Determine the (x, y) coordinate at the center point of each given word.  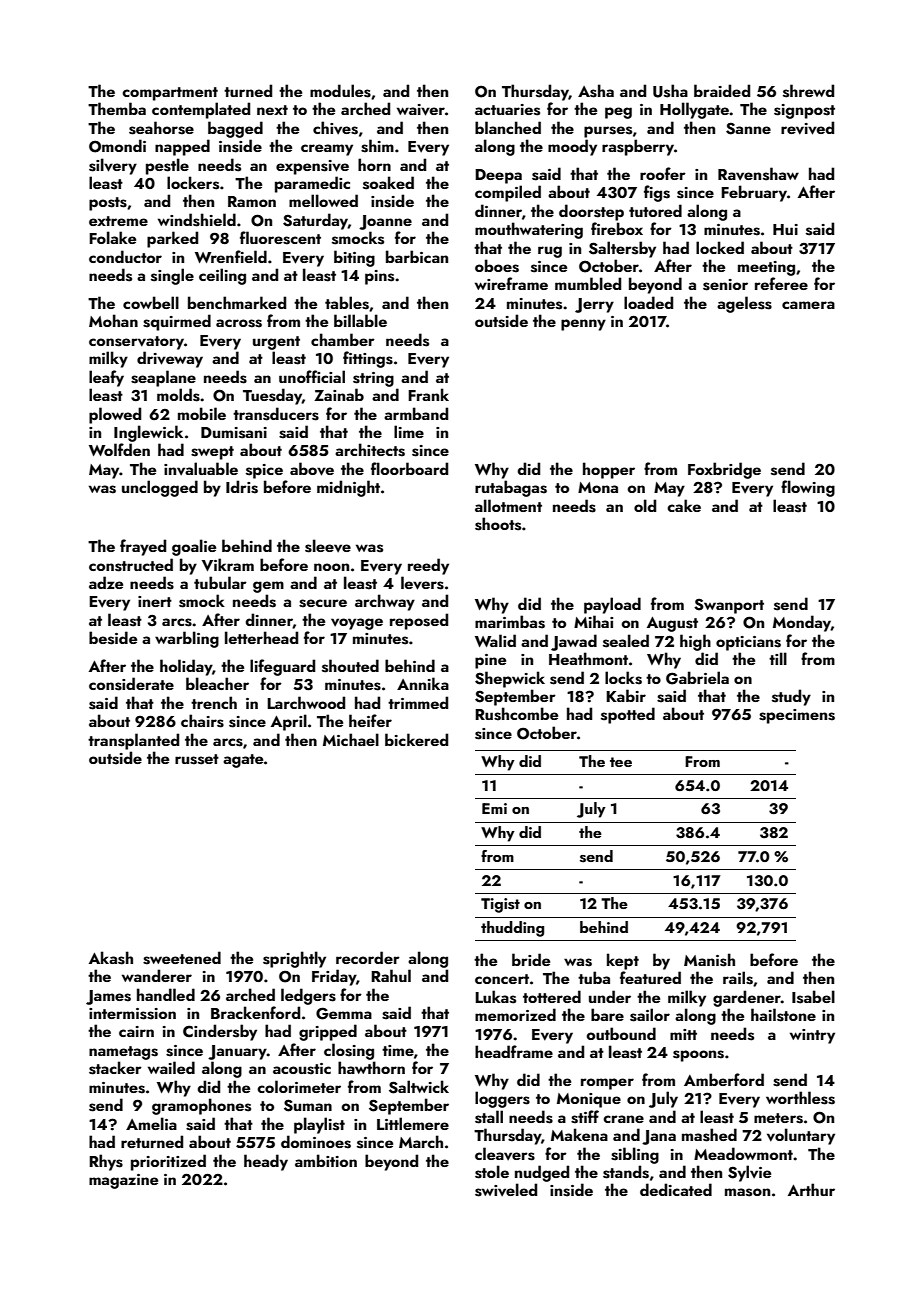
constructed (131, 565)
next (272, 110)
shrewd (808, 91)
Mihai (593, 621)
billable (360, 320)
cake (684, 505)
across (239, 323)
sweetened (182, 958)
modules (340, 91)
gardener (747, 998)
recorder (368, 957)
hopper (609, 470)
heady (266, 1162)
